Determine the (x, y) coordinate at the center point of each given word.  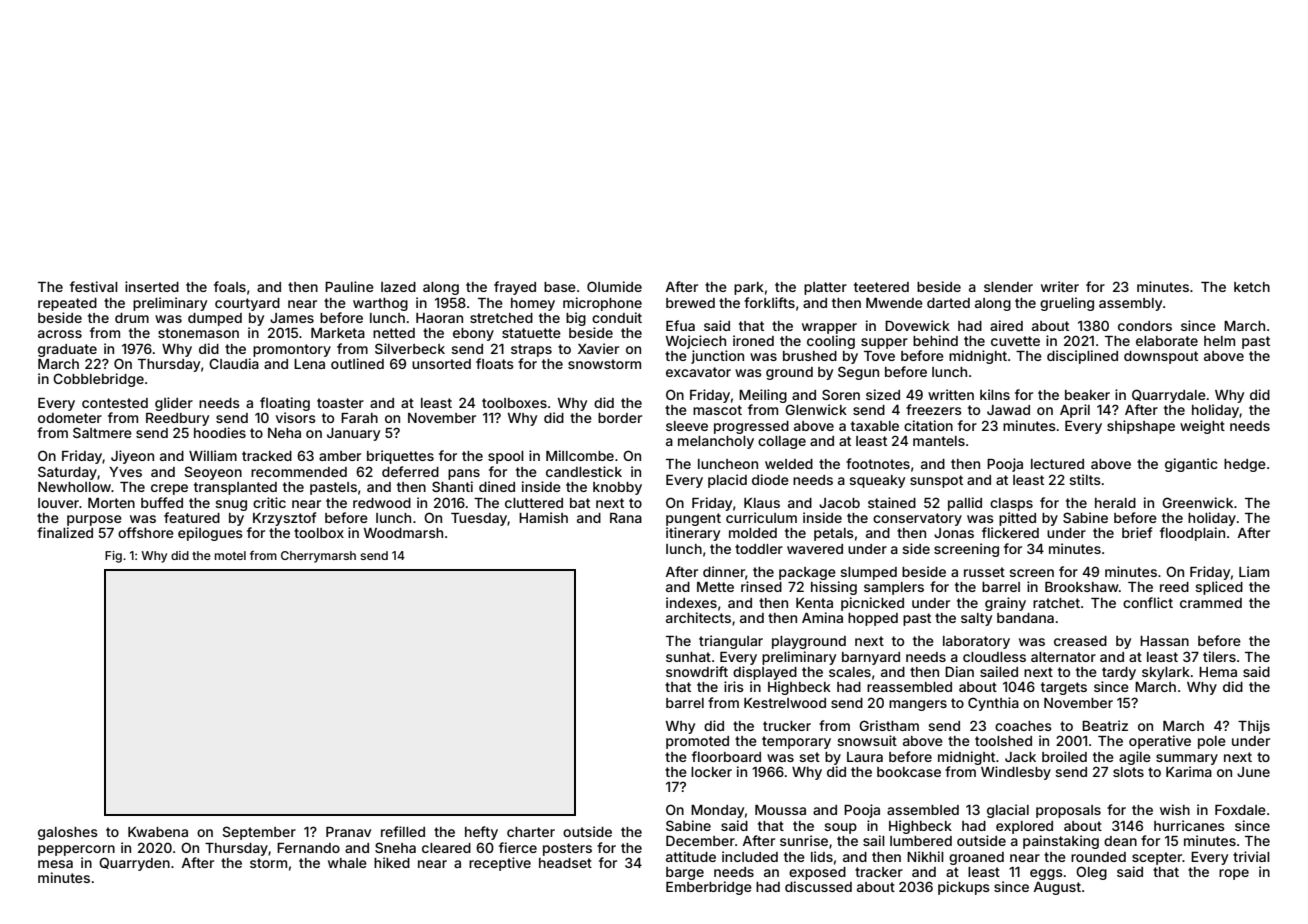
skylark (1166, 673)
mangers (918, 705)
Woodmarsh (403, 533)
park (749, 288)
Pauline (349, 286)
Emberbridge (709, 888)
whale (347, 863)
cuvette (1015, 341)
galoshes (68, 833)
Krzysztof (285, 519)
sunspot (936, 481)
